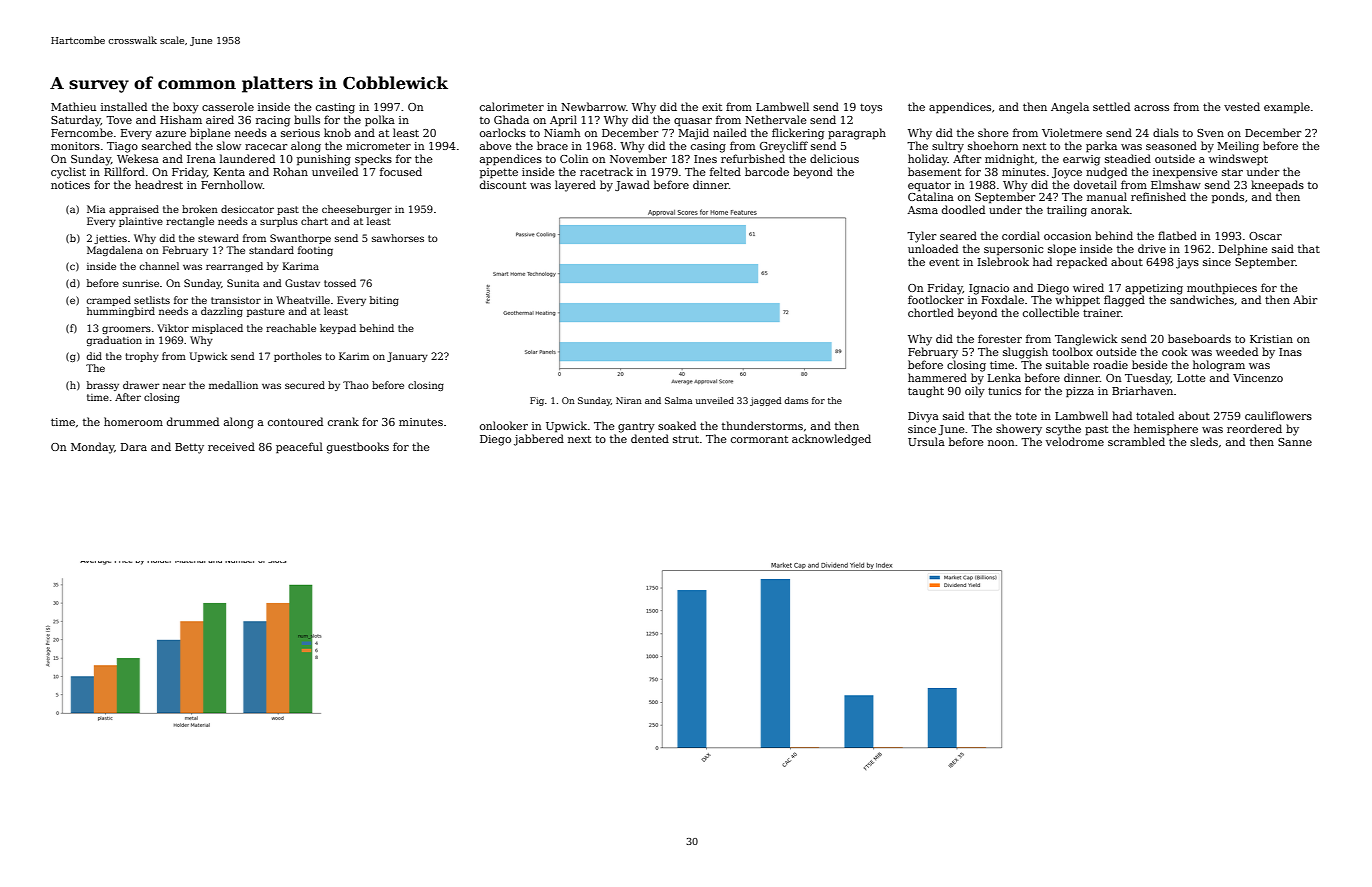  What do you see at coordinates (166, 145) in the screenshot?
I see `searched` at bounding box center [166, 145].
